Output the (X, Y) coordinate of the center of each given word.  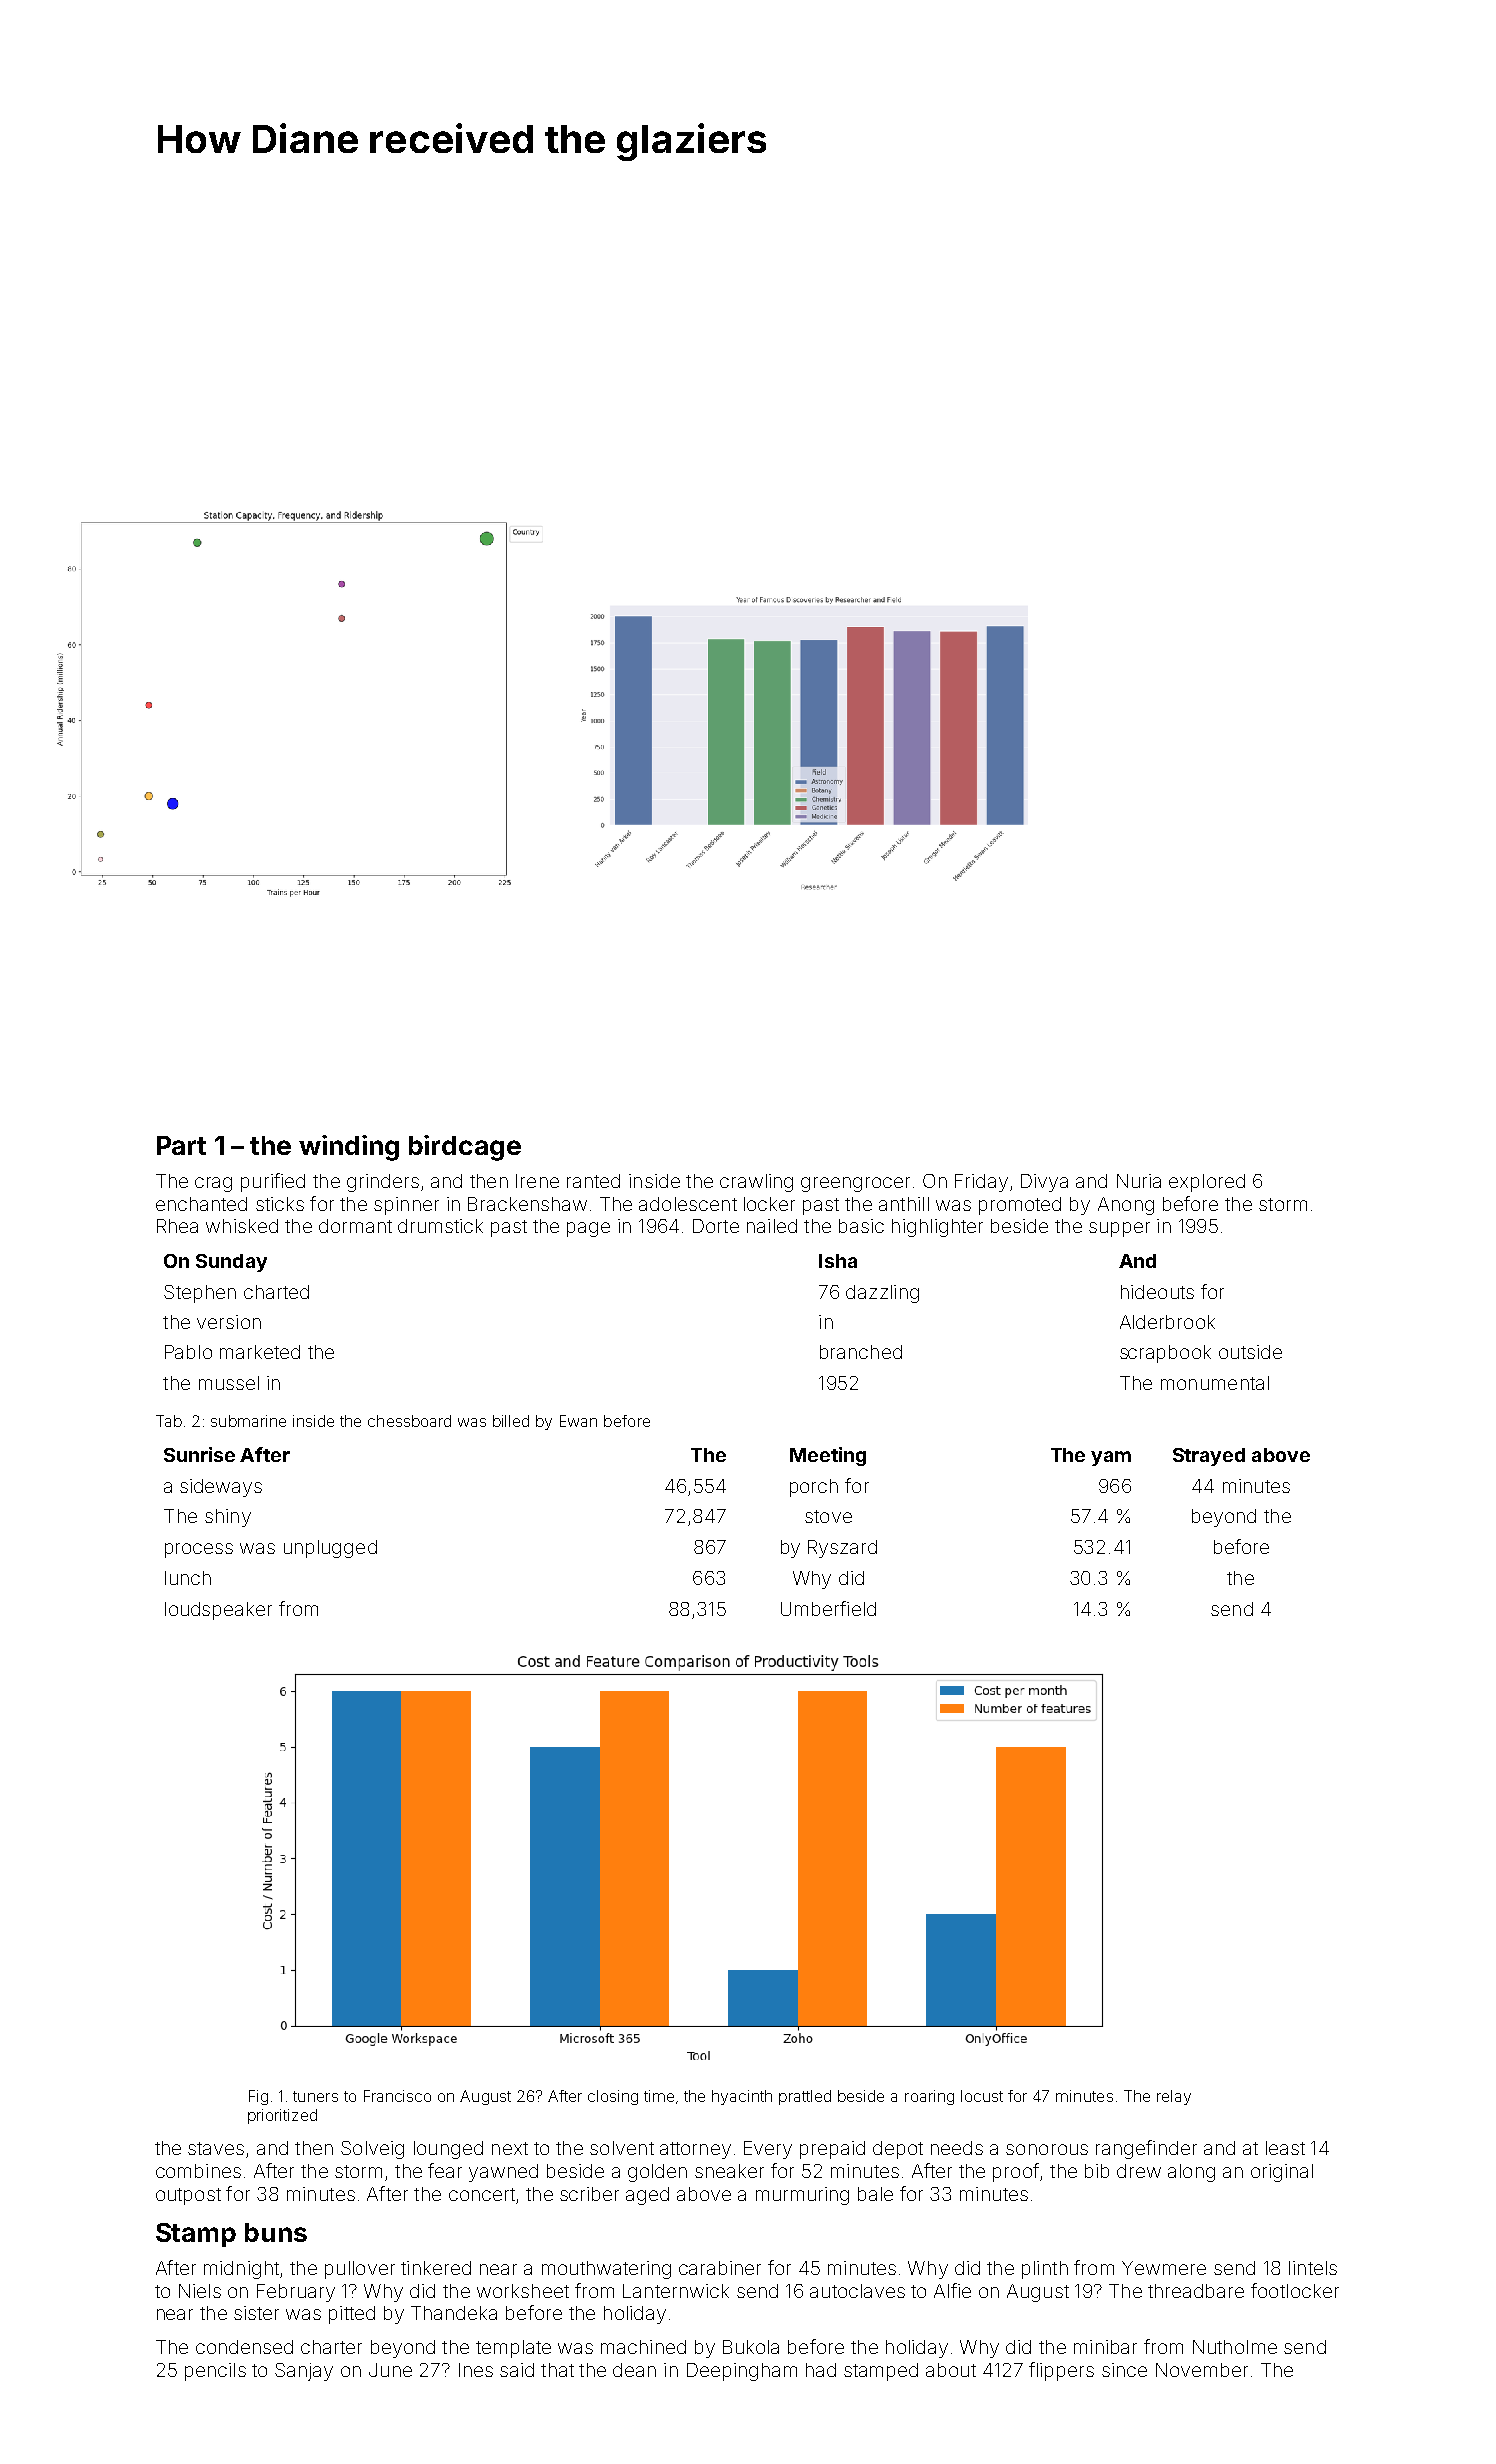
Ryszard (842, 1549)
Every (768, 2150)
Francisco (397, 2096)
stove (828, 1516)
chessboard (409, 1421)
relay (1174, 2097)
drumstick (440, 1226)
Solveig (372, 2150)
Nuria (1139, 1181)
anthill (904, 1204)
